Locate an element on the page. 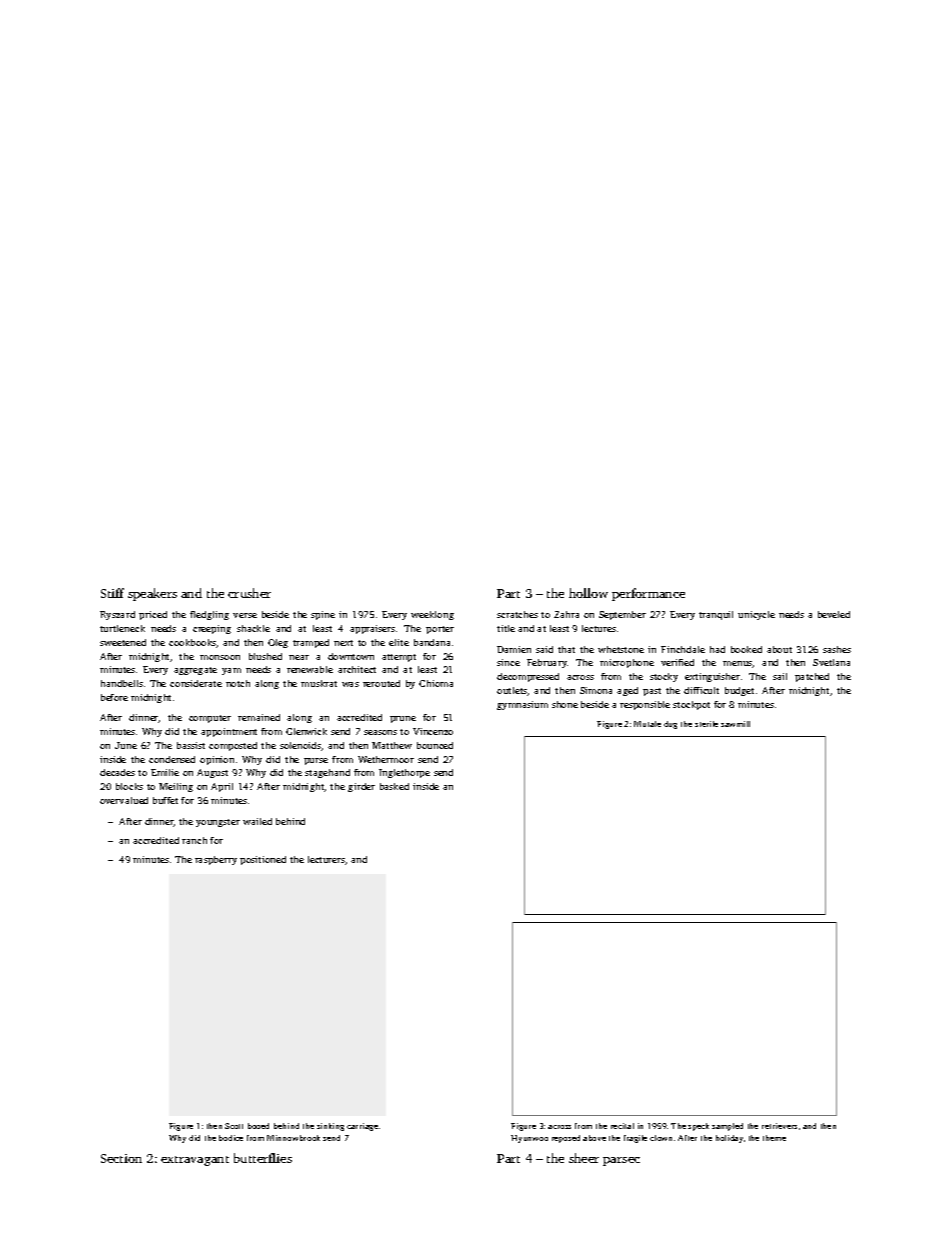 The height and width of the page is (1233, 952). theme is located at coordinates (774, 1138).
